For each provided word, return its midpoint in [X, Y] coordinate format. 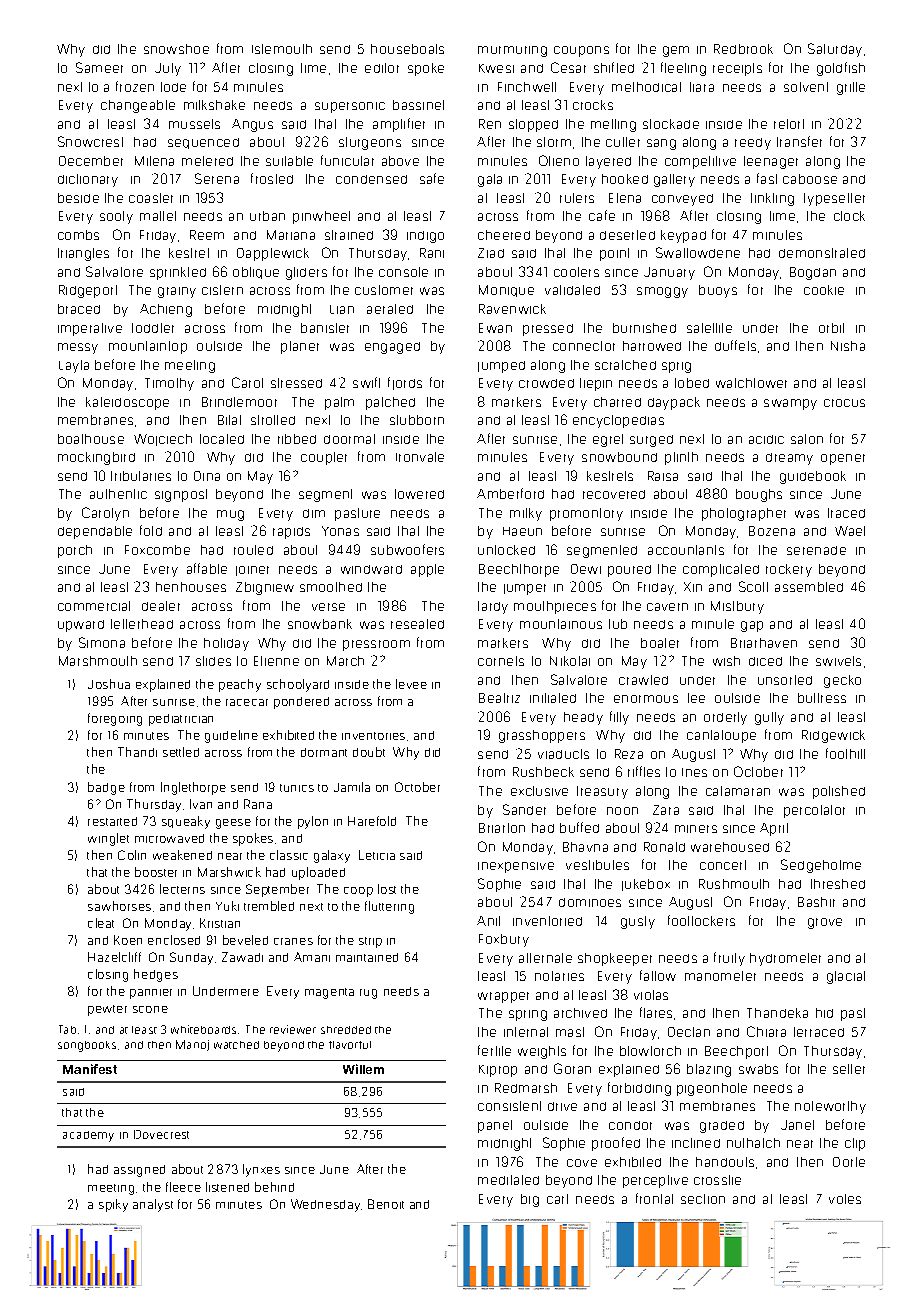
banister [325, 328]
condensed [371, 179]
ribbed [297, 439]
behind [274, 1187]
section [703, 1199]
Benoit [386, 1204]
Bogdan [813, 273]
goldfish [841, 69]
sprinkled [178, 273]
